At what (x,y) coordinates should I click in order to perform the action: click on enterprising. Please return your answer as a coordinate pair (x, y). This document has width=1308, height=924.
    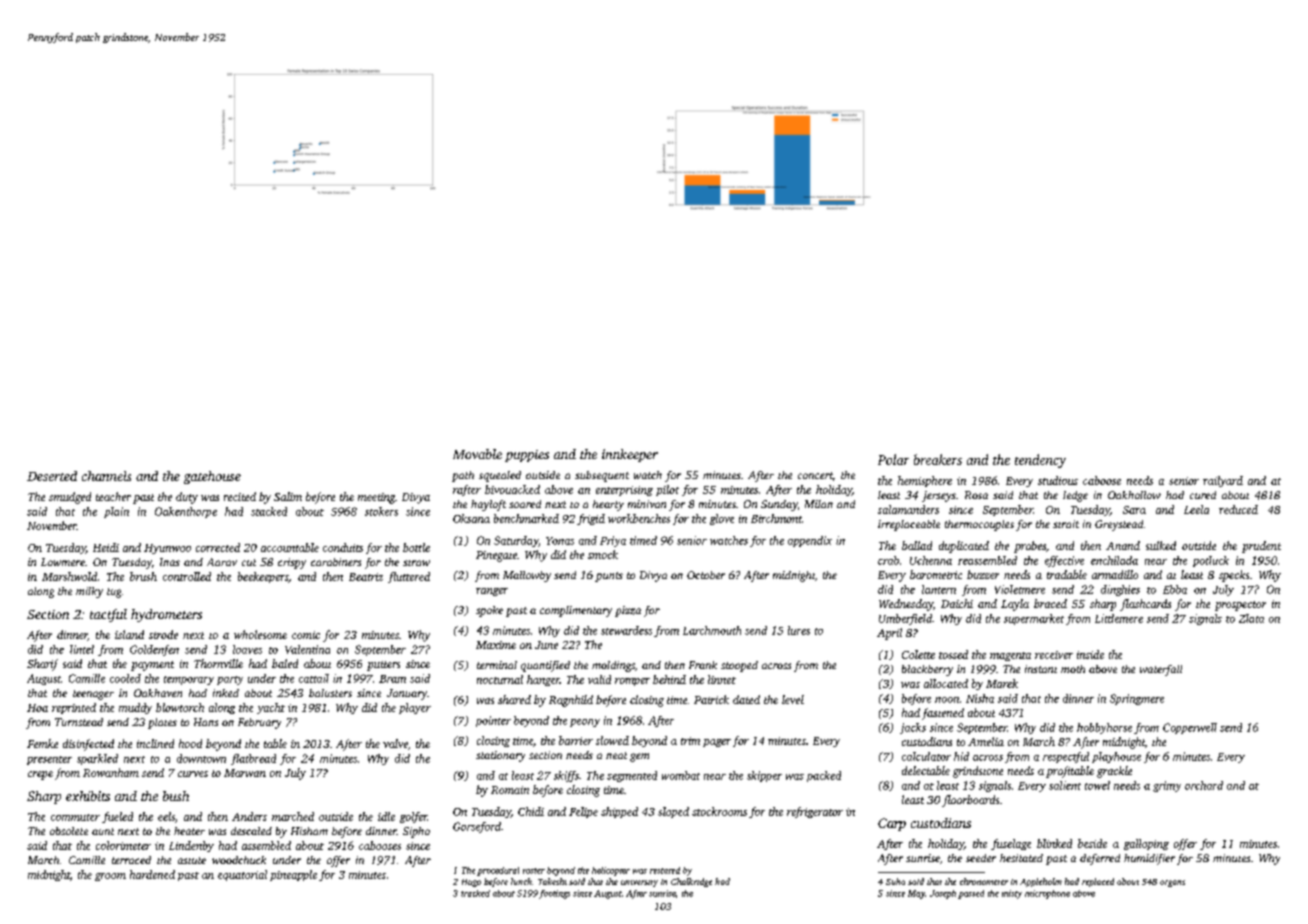
    Looking at the image, I should click on (624, 491).
